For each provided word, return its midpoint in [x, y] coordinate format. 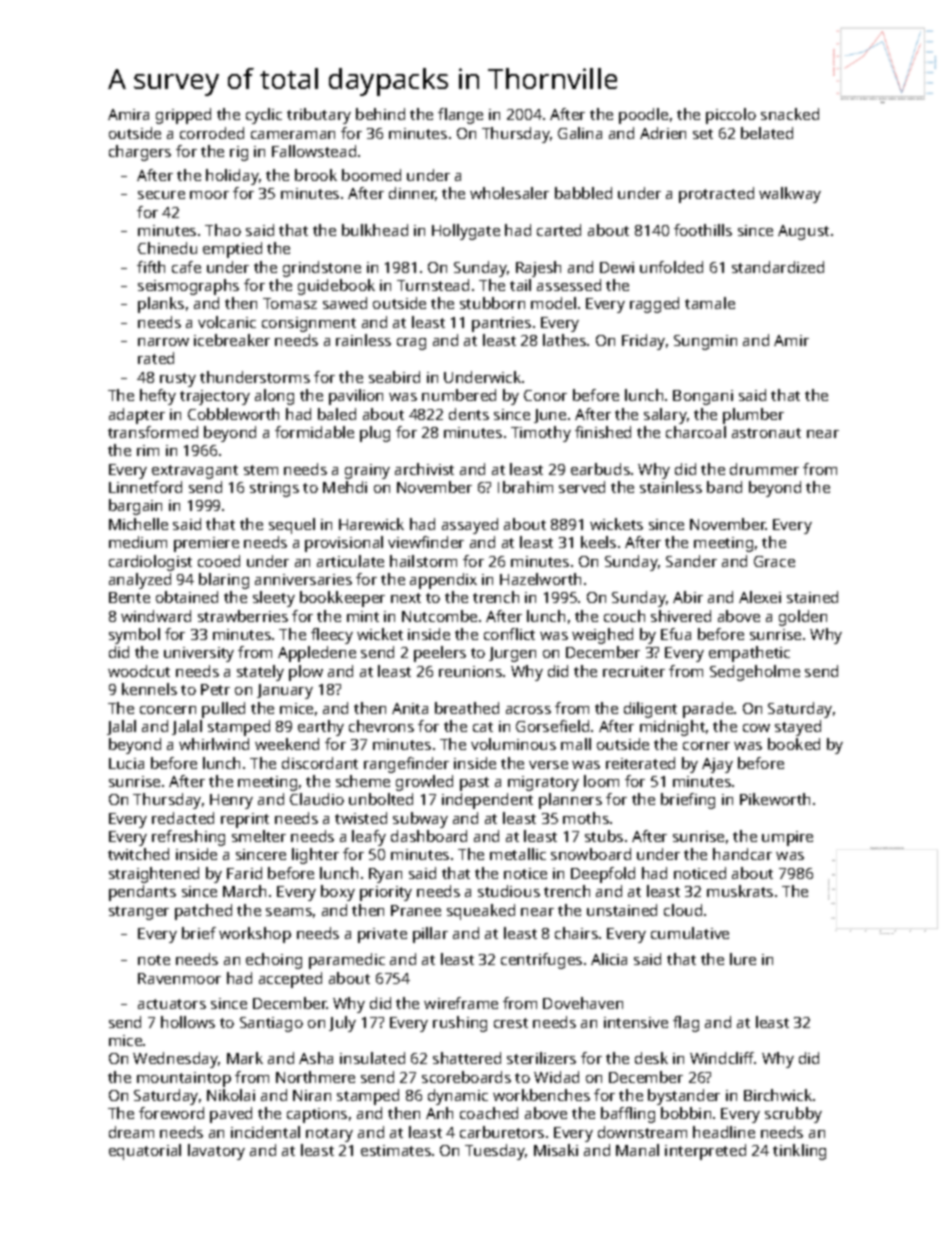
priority [386, 893]
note [154, 960]
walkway [790, 195]
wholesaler [509, 193]
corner [706, 746]
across [528, 710]
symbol [134, 636]
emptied [232, 250]
